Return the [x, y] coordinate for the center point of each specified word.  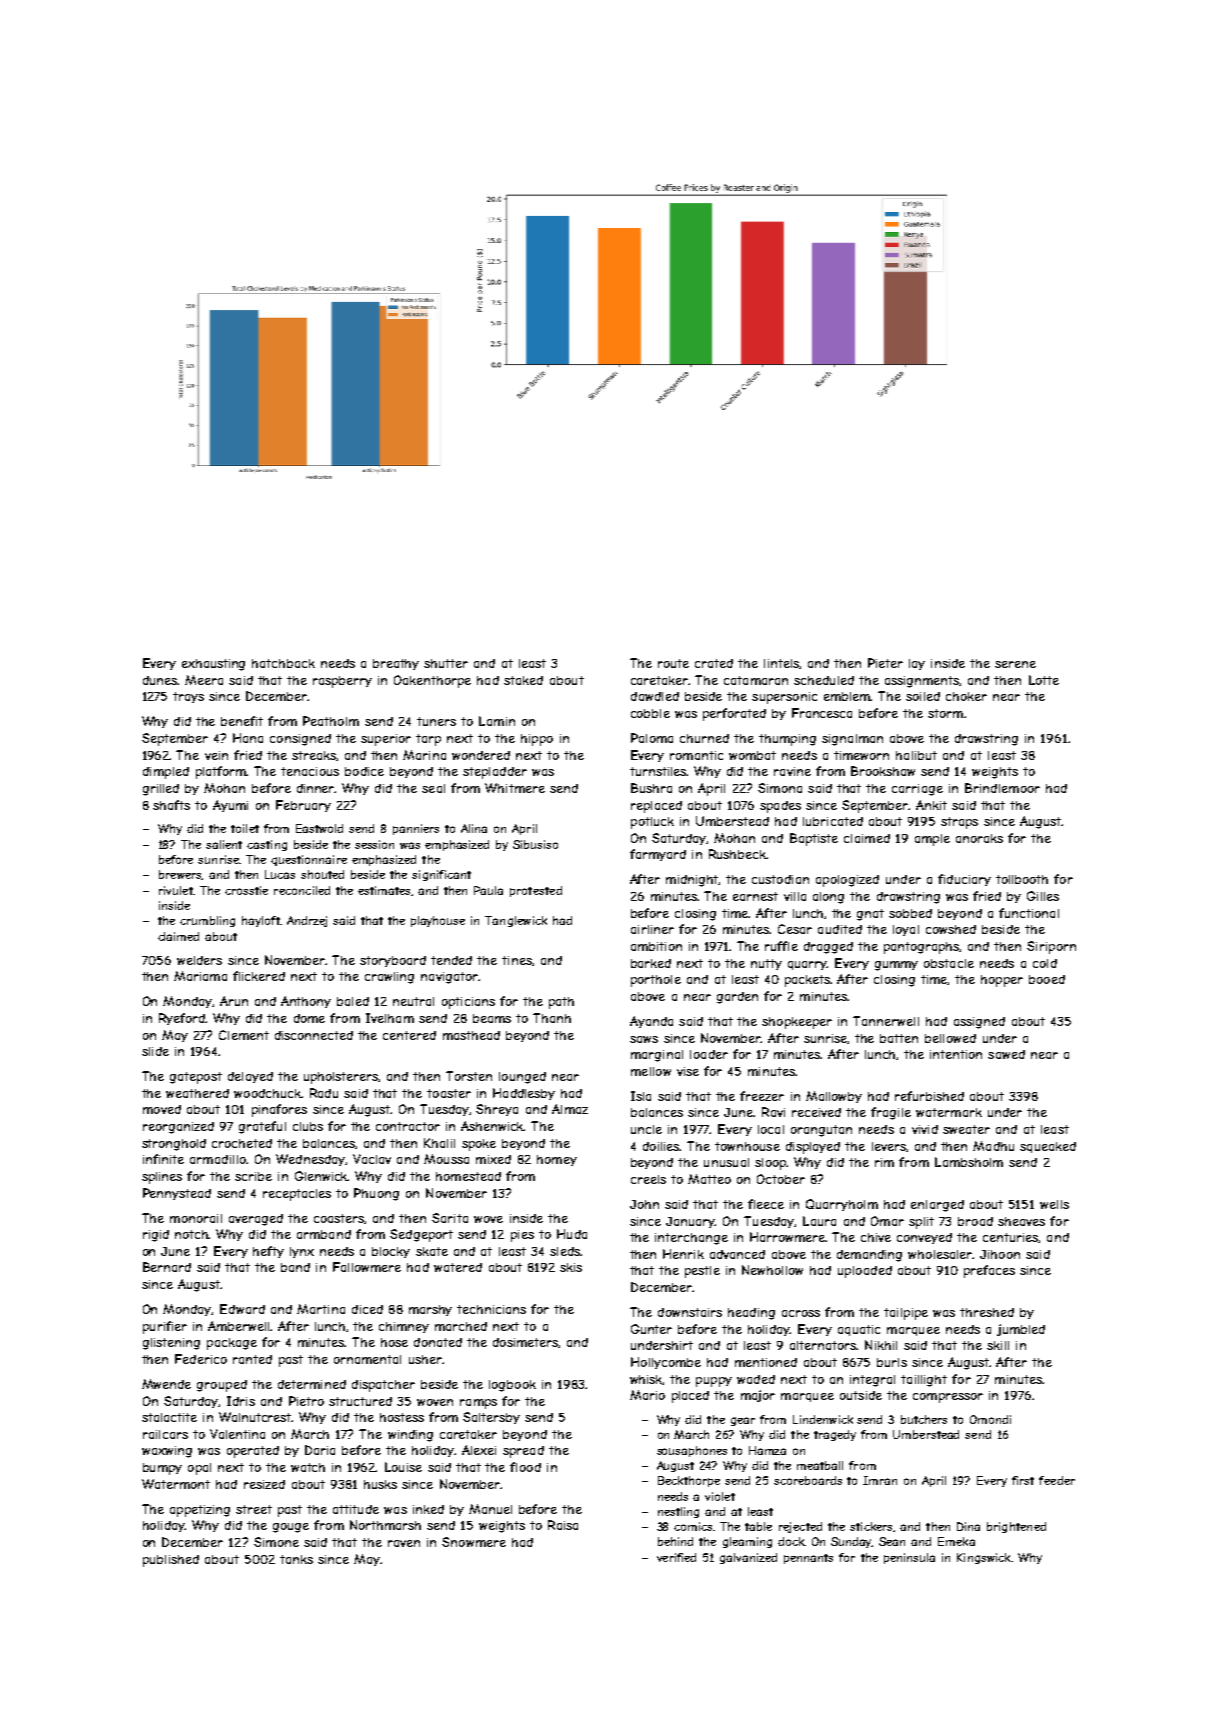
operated [253, 1452]
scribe [253, 1176]
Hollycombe [666, 1363]
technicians [491, 1309]
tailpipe [906, 1314]
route [673, 663]
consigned [300, 740]
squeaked [1048, 1147]
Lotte [1044, 680]
